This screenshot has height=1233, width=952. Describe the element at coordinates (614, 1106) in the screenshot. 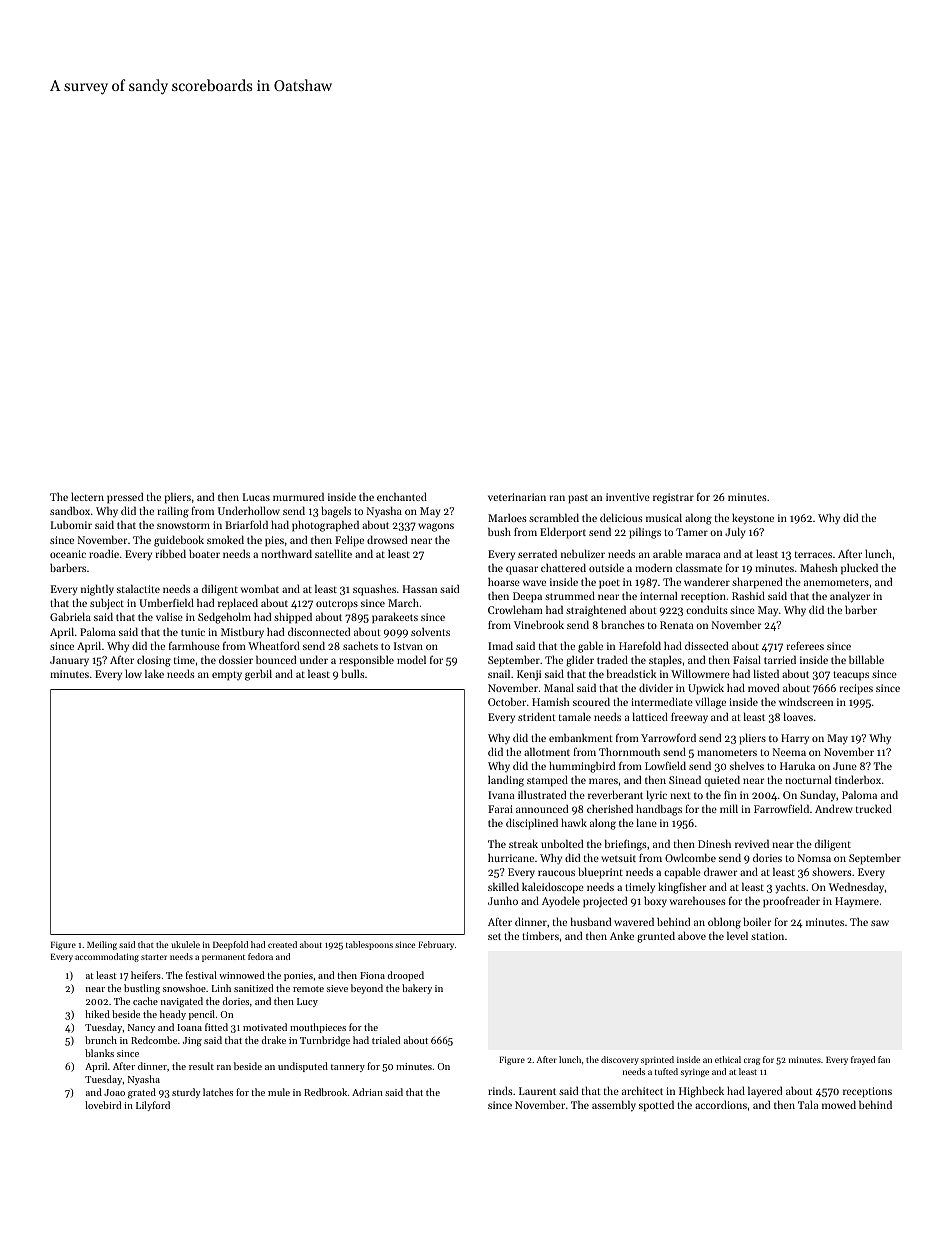

I see `assembly` at that location.
